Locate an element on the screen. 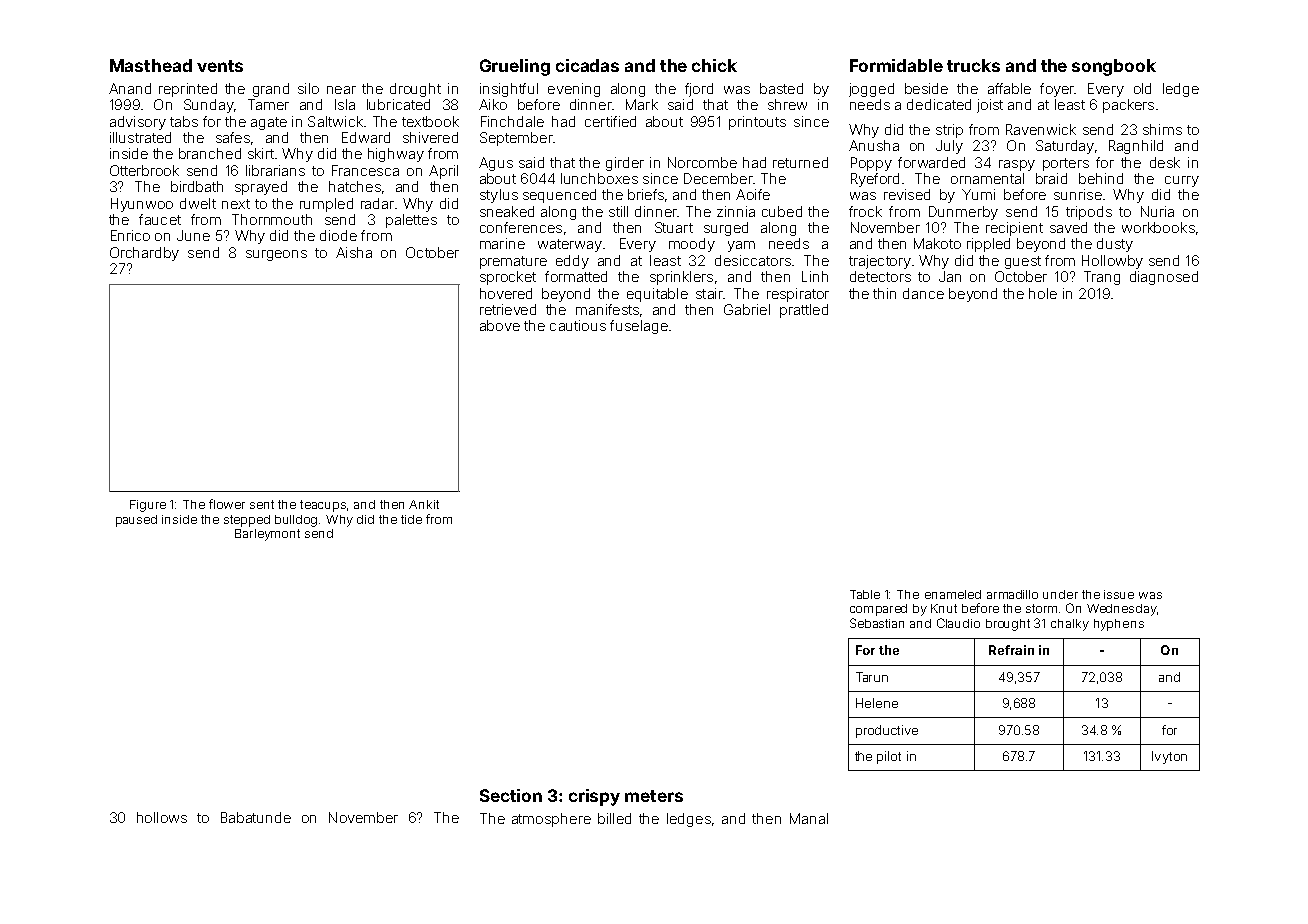 This screenshot has width=1308, height=924. hatches is located at coordinates (355, 186).
